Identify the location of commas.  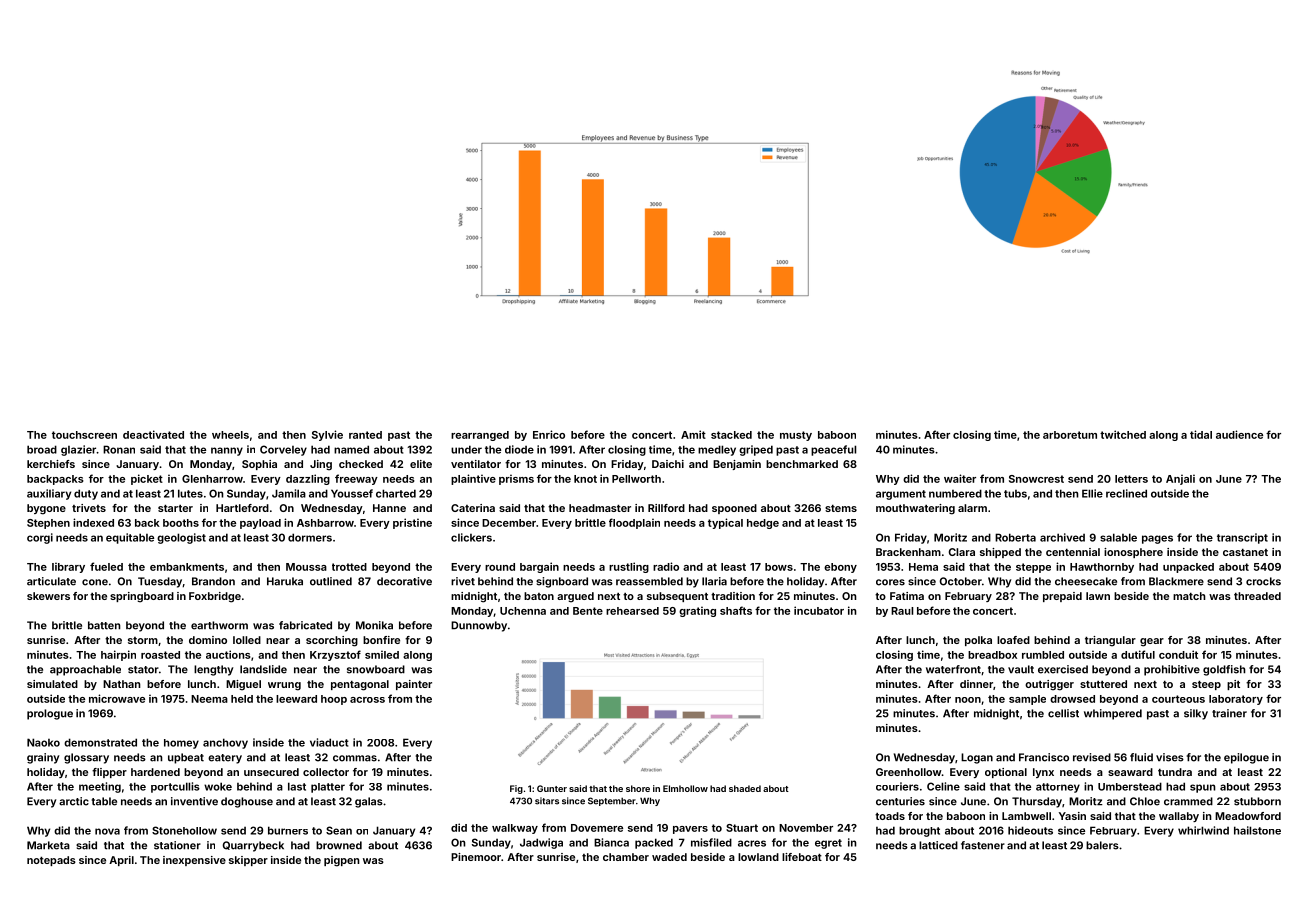
(355, 758).
